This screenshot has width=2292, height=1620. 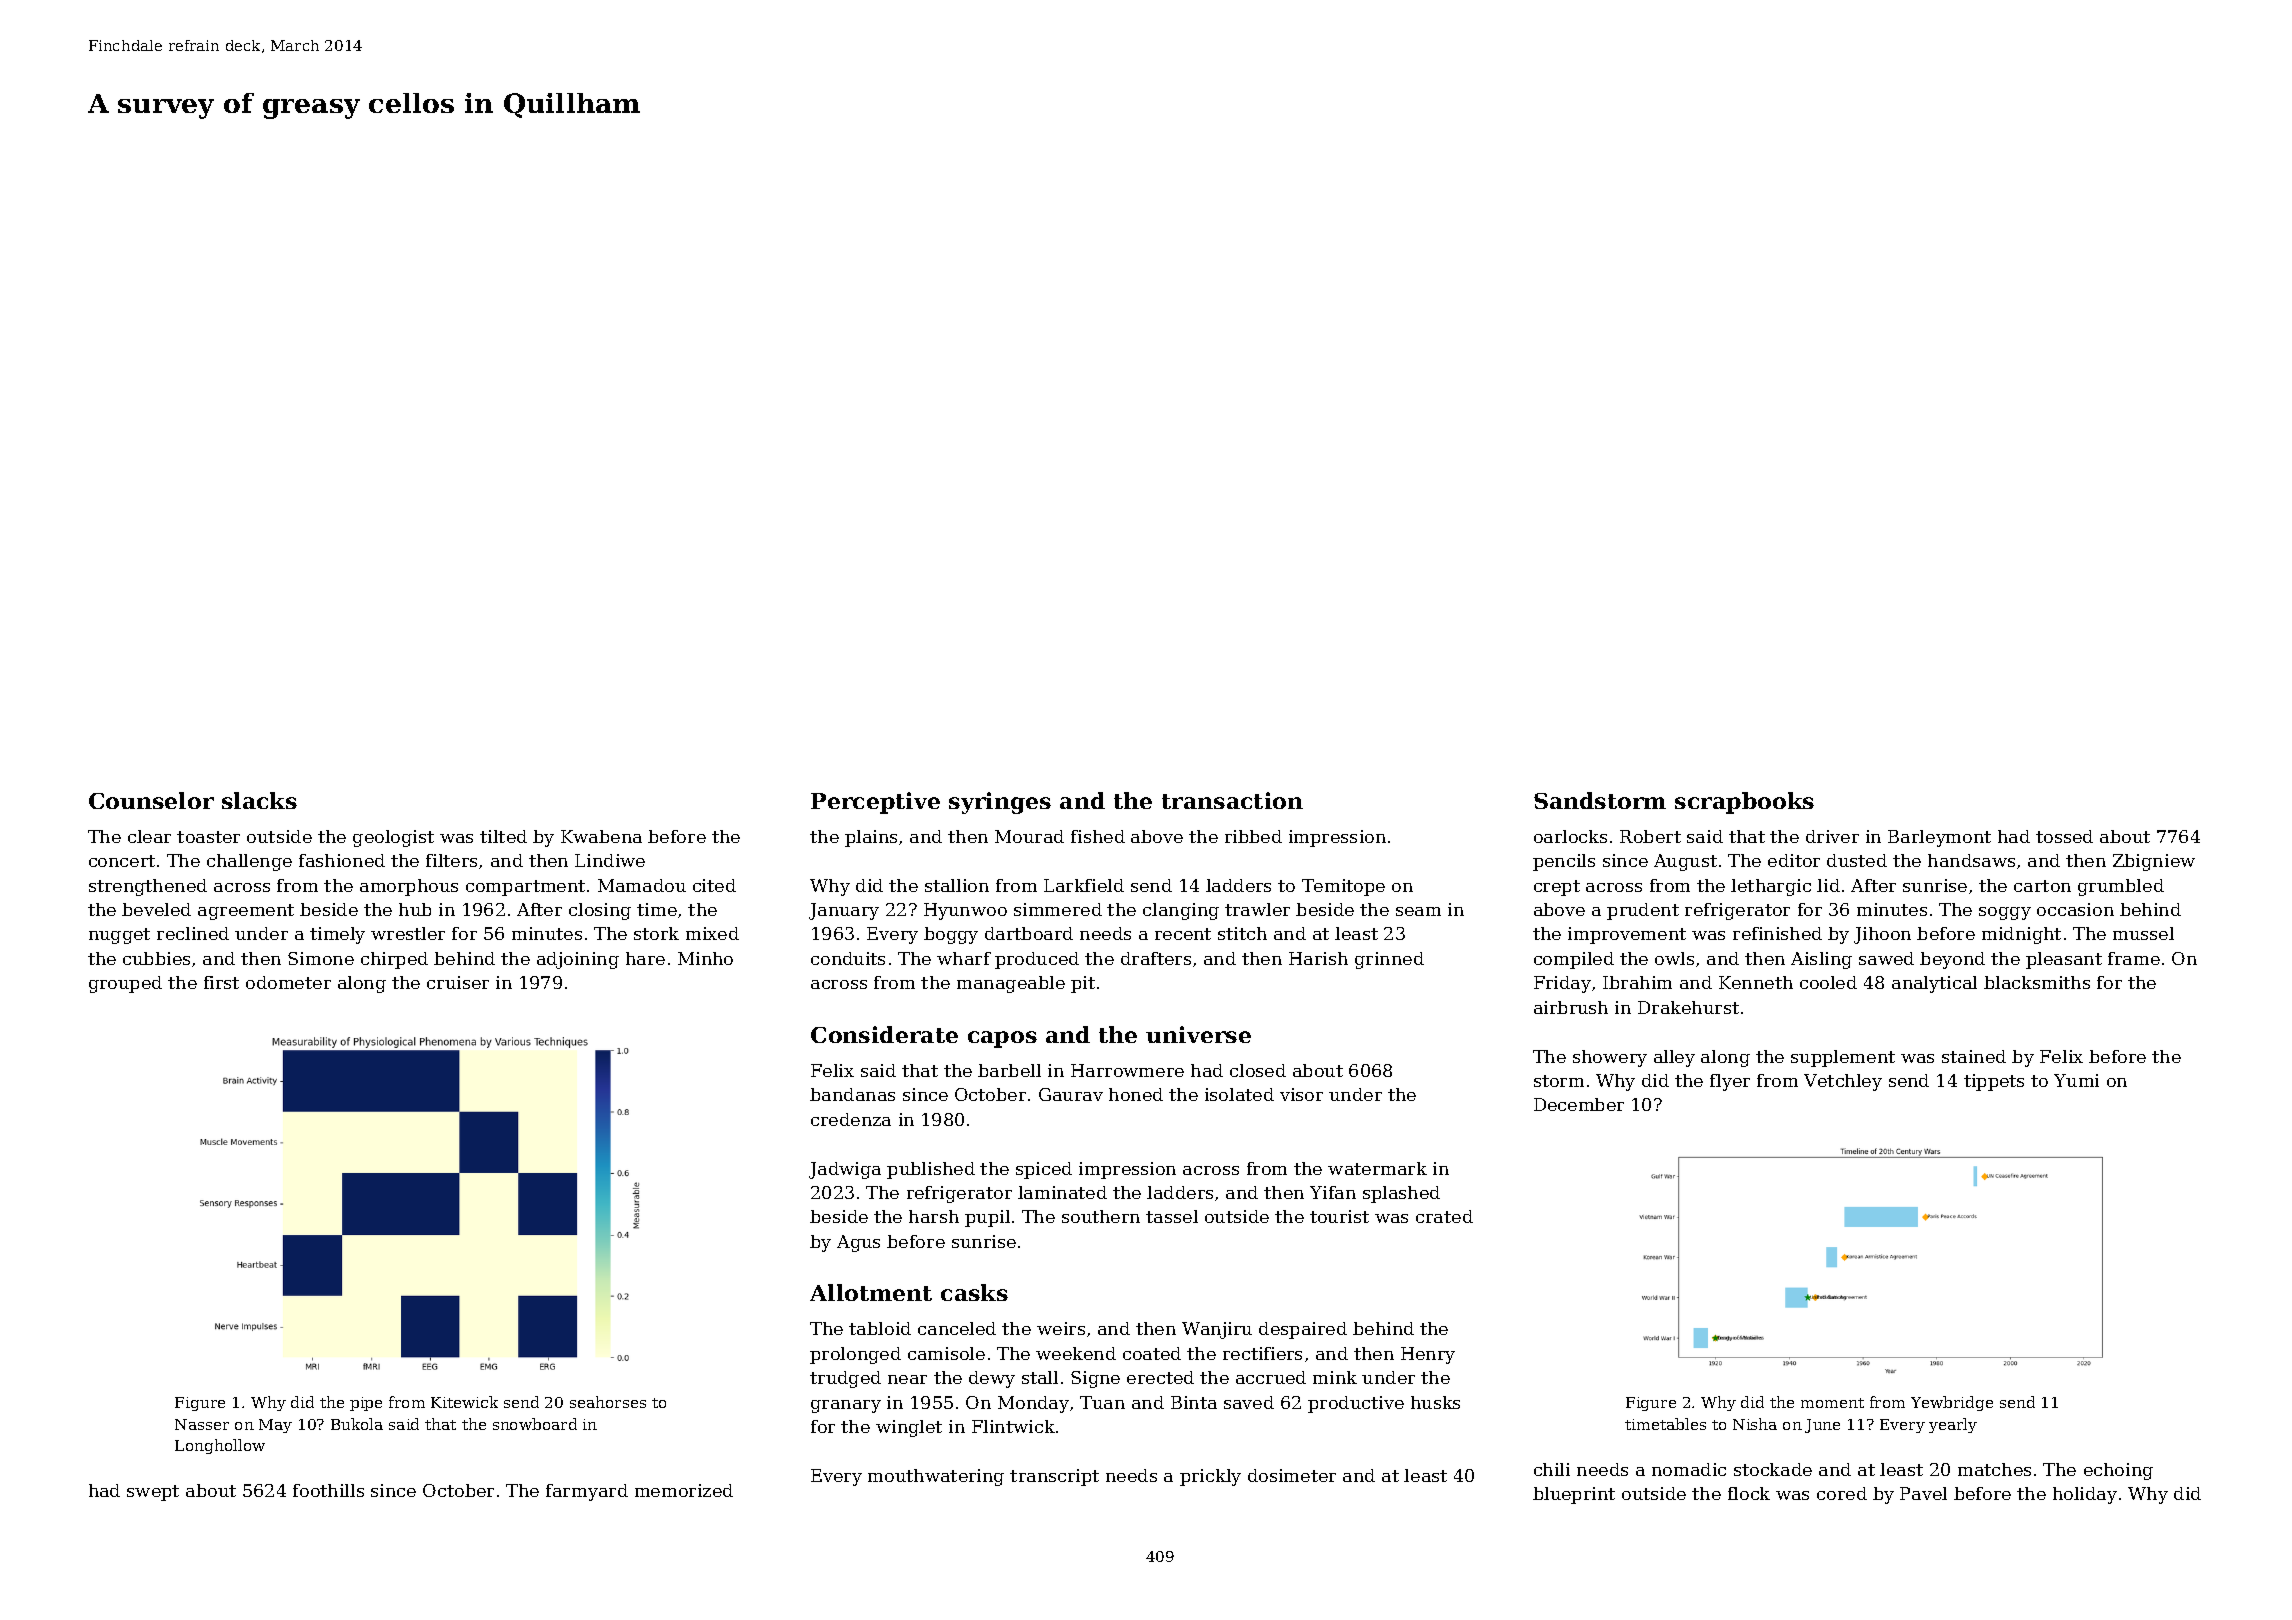 What do you see at coordinates (2076, 1080) in the screenshot?
I see `Yumi` at bounding box center [2076, 1080].
